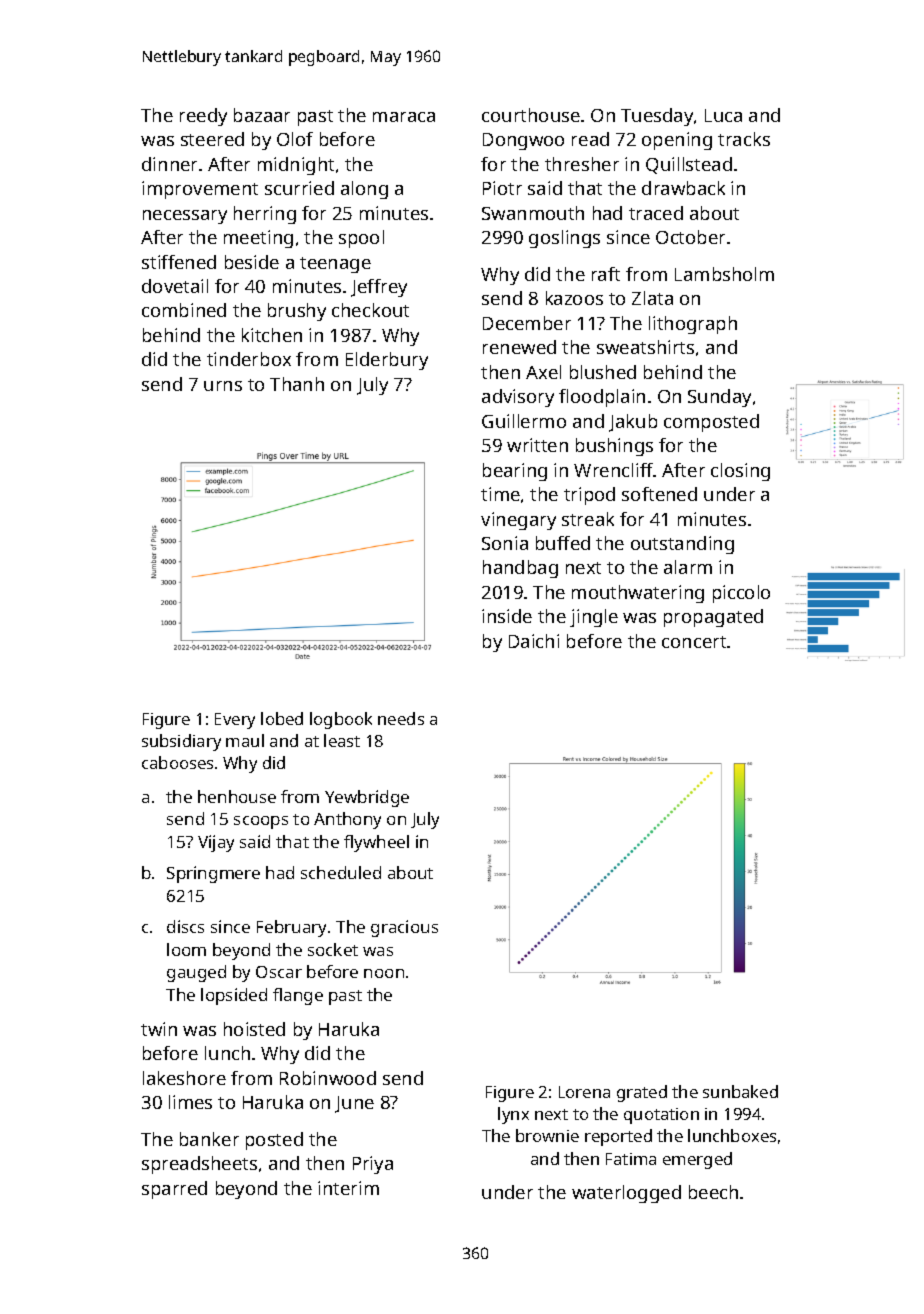 This document has width=924, height=1314. Describe the element at coordinates (584, 1092) in the document. I see `Lorena` at that location.
